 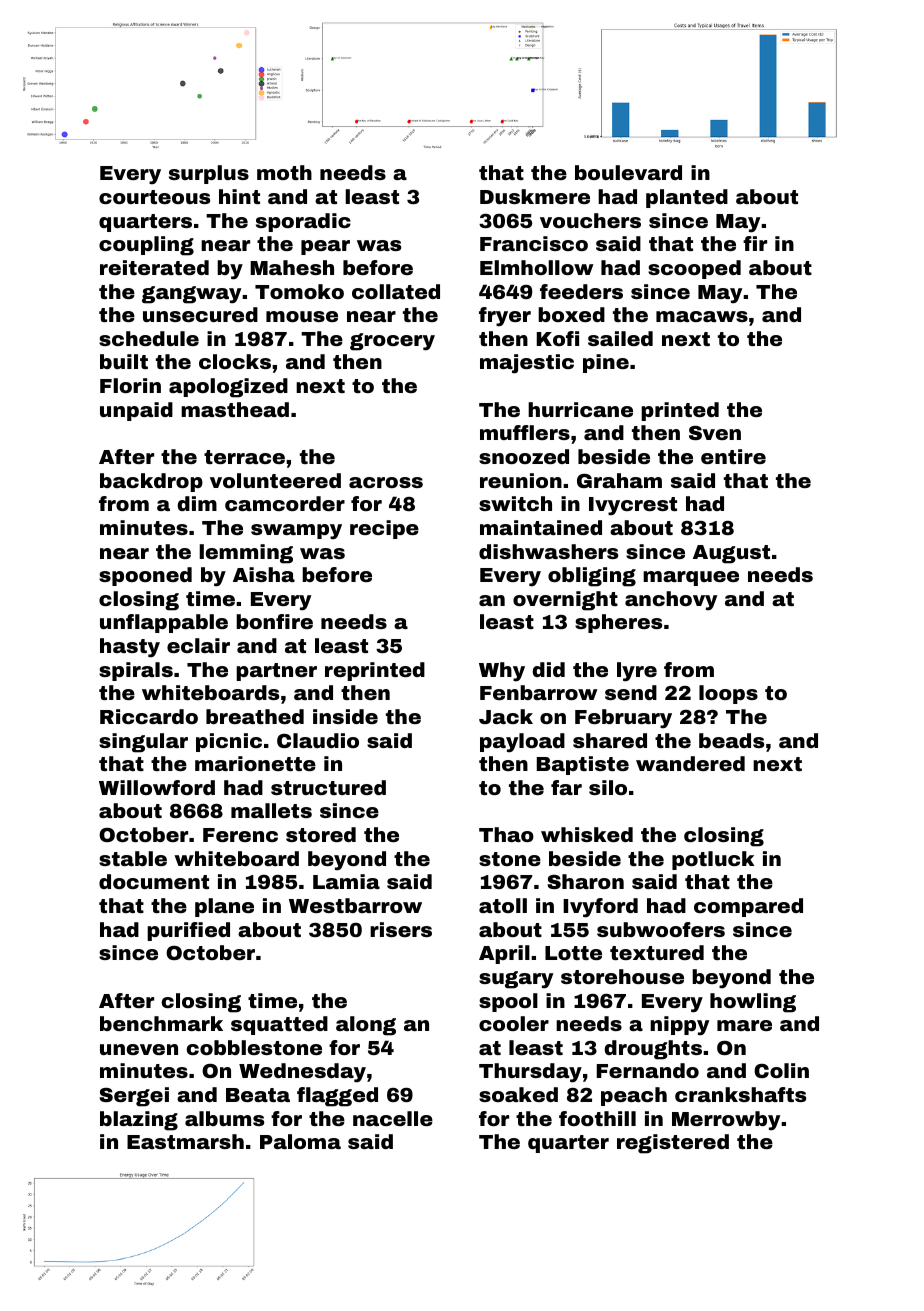 I want to click on macaws, so click(x=702, y=316).
